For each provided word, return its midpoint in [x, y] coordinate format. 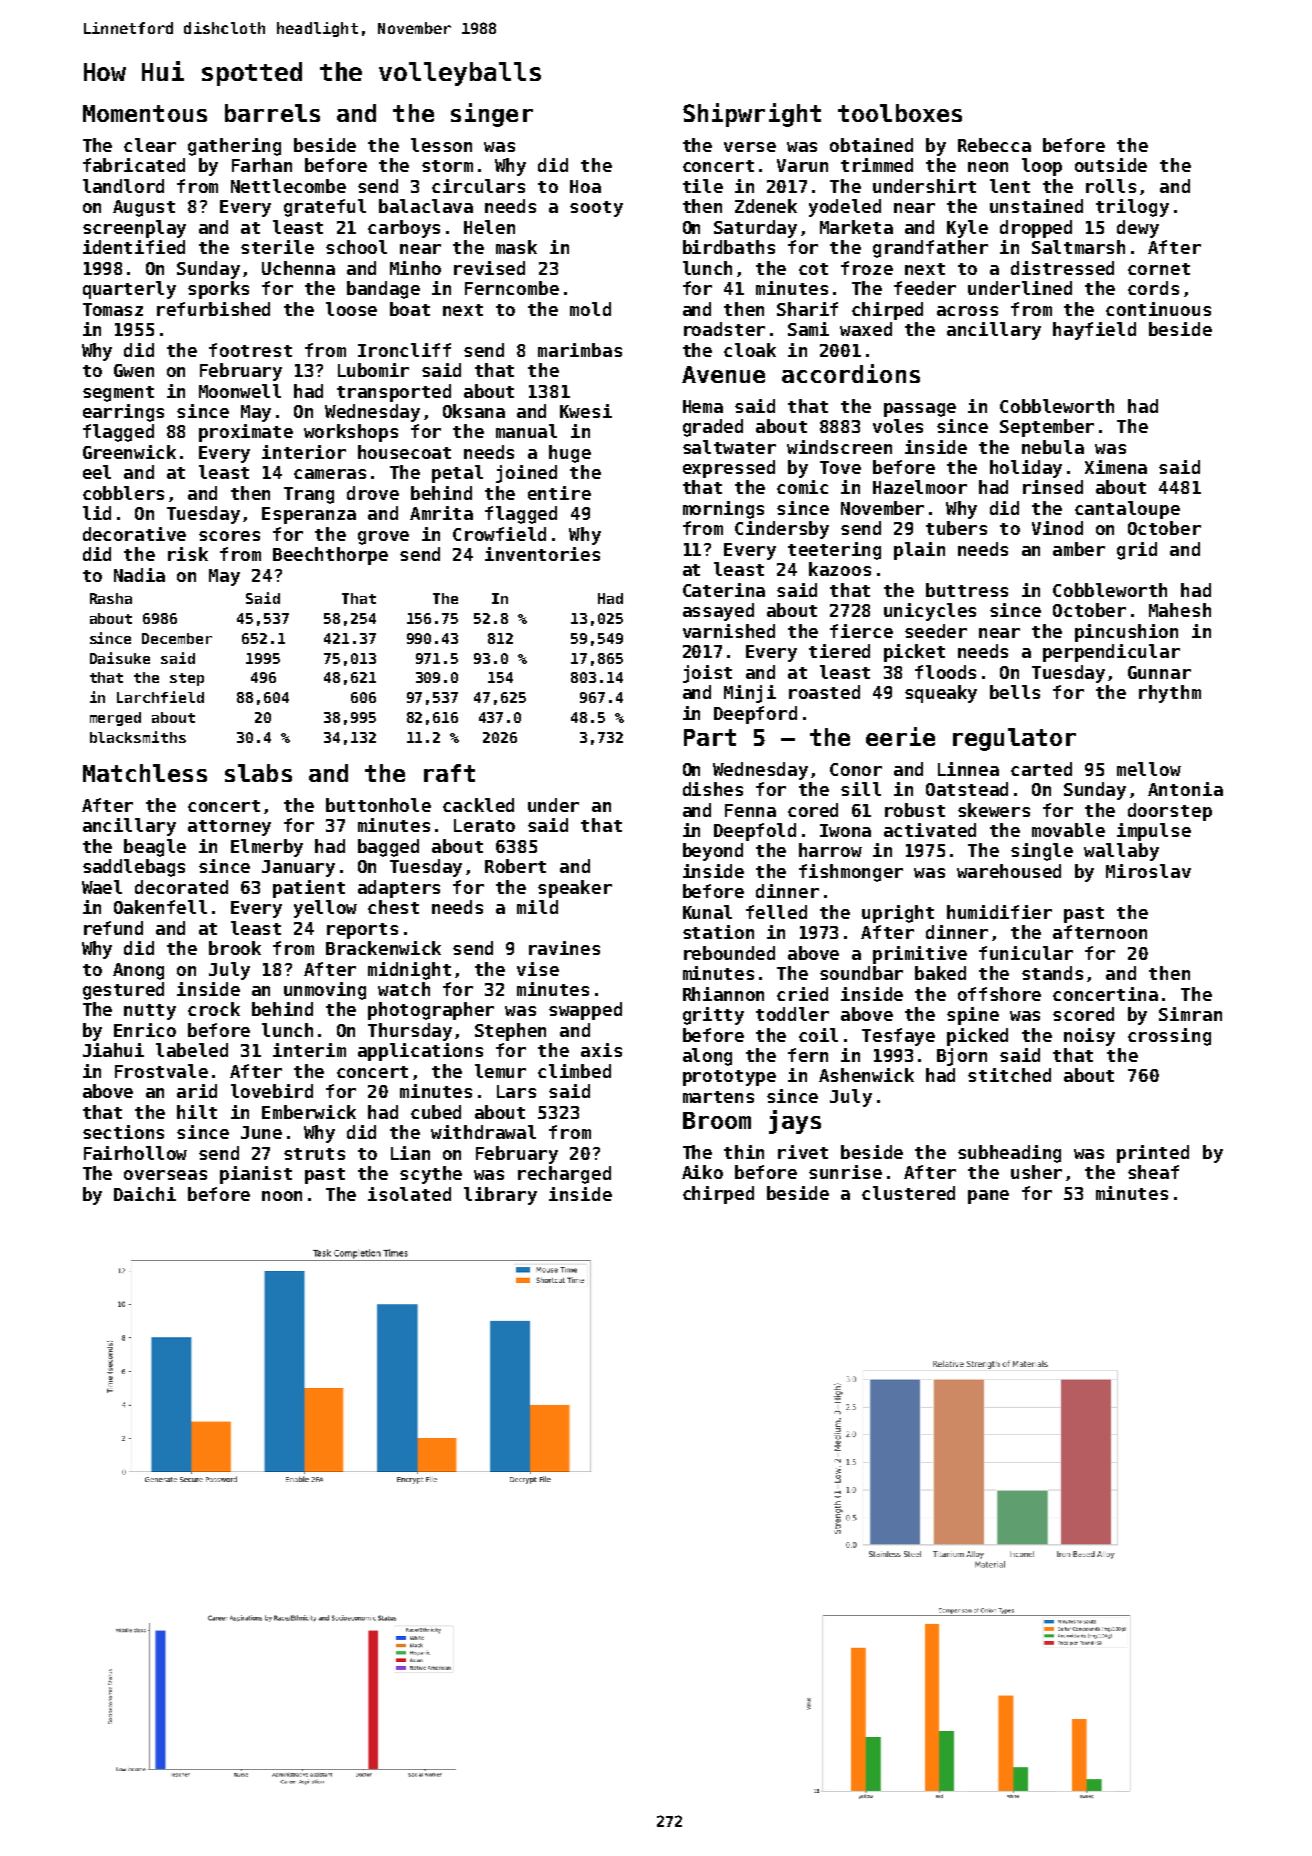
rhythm [1170, 694]
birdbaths [729, 247]
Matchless [145, 773]
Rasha [111, 598]
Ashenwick [866, 1075]
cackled [478, 805]
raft [449, 773]
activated [930, 830]
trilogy [1132, 208]
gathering [234, 147]
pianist [256, 1175]
